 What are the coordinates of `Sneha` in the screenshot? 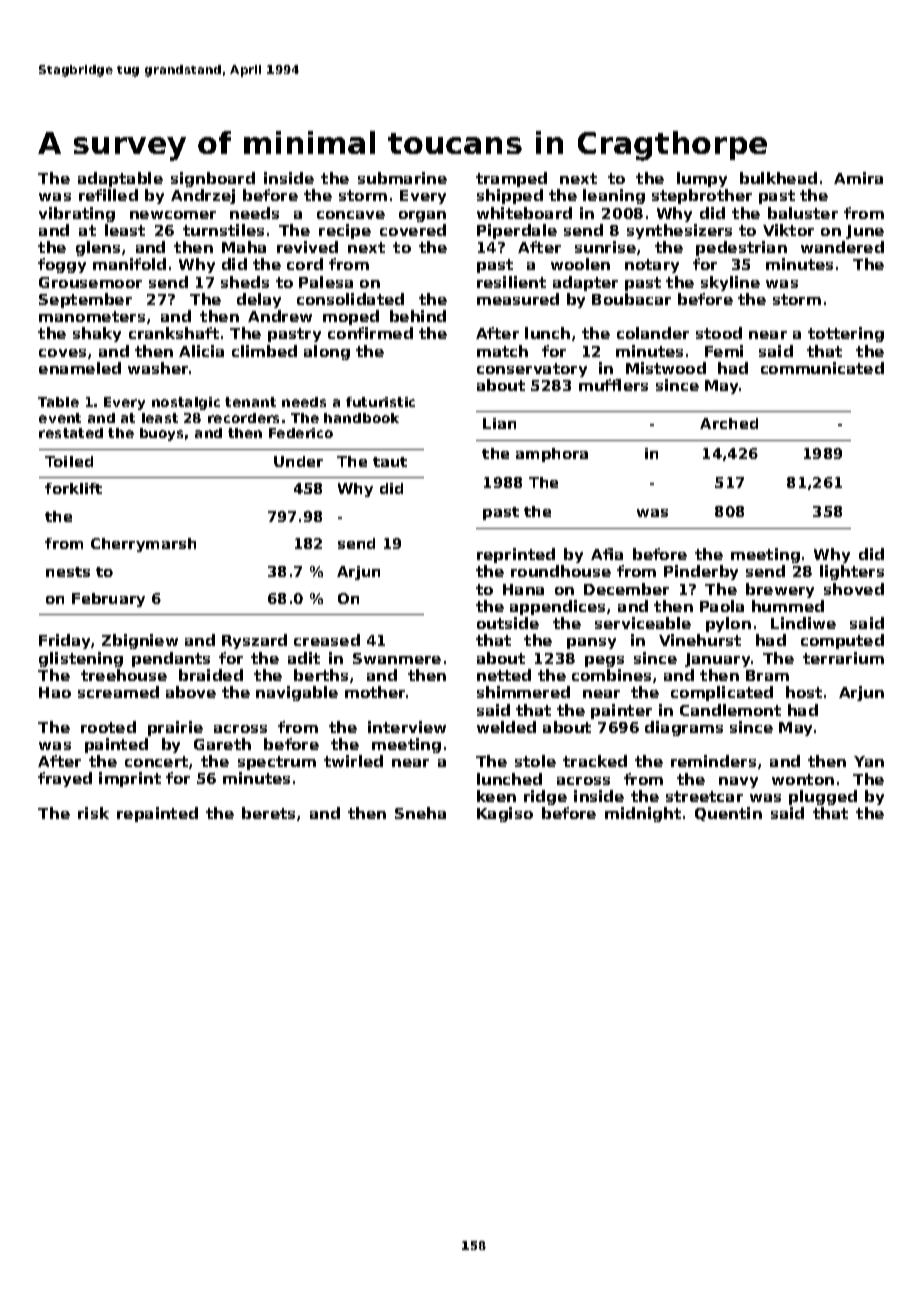 It's located at (420, 813).
